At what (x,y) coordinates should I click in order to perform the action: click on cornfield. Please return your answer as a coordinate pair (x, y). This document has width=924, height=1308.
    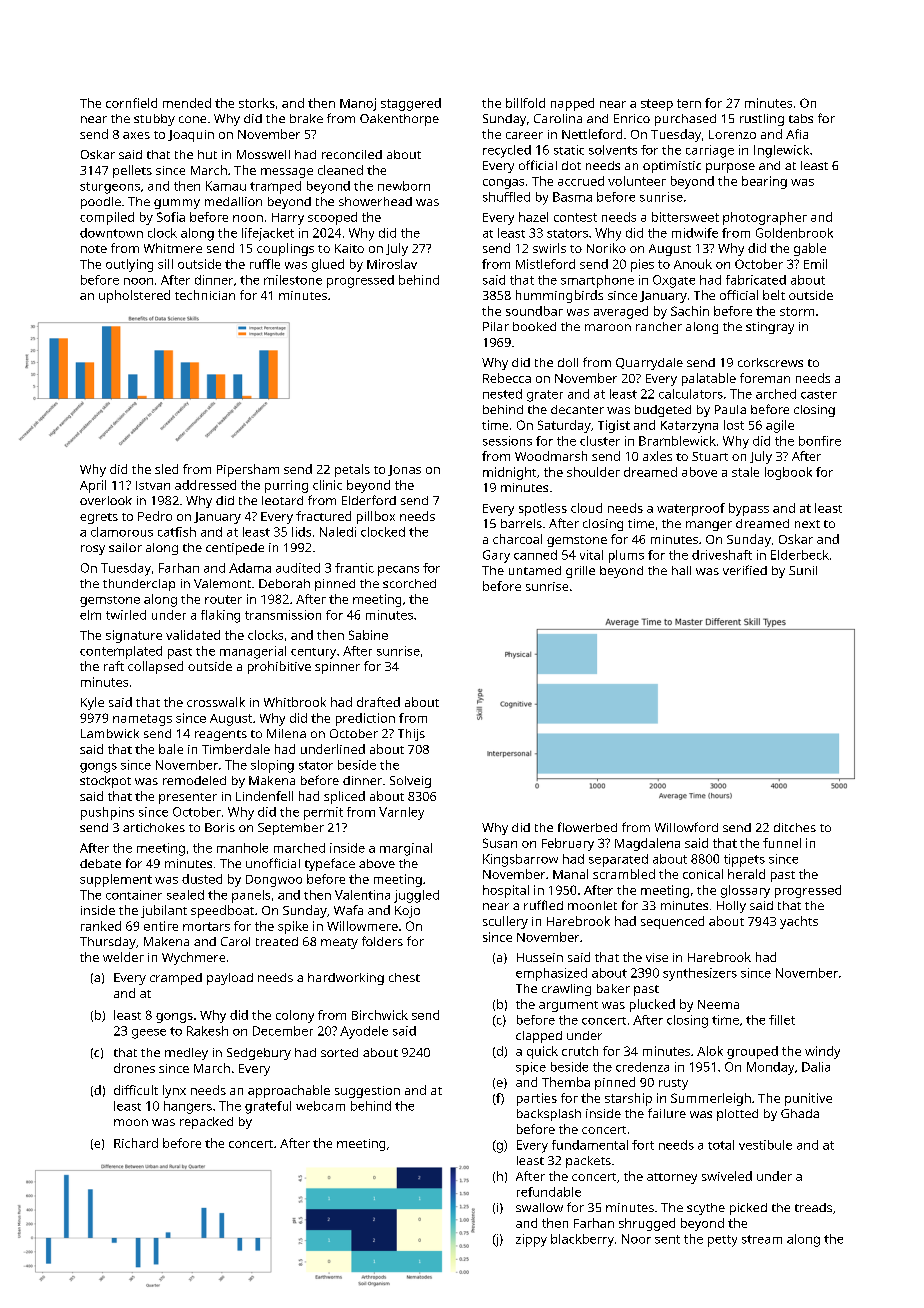
    Looking at the image, I should click on (131, 103).
